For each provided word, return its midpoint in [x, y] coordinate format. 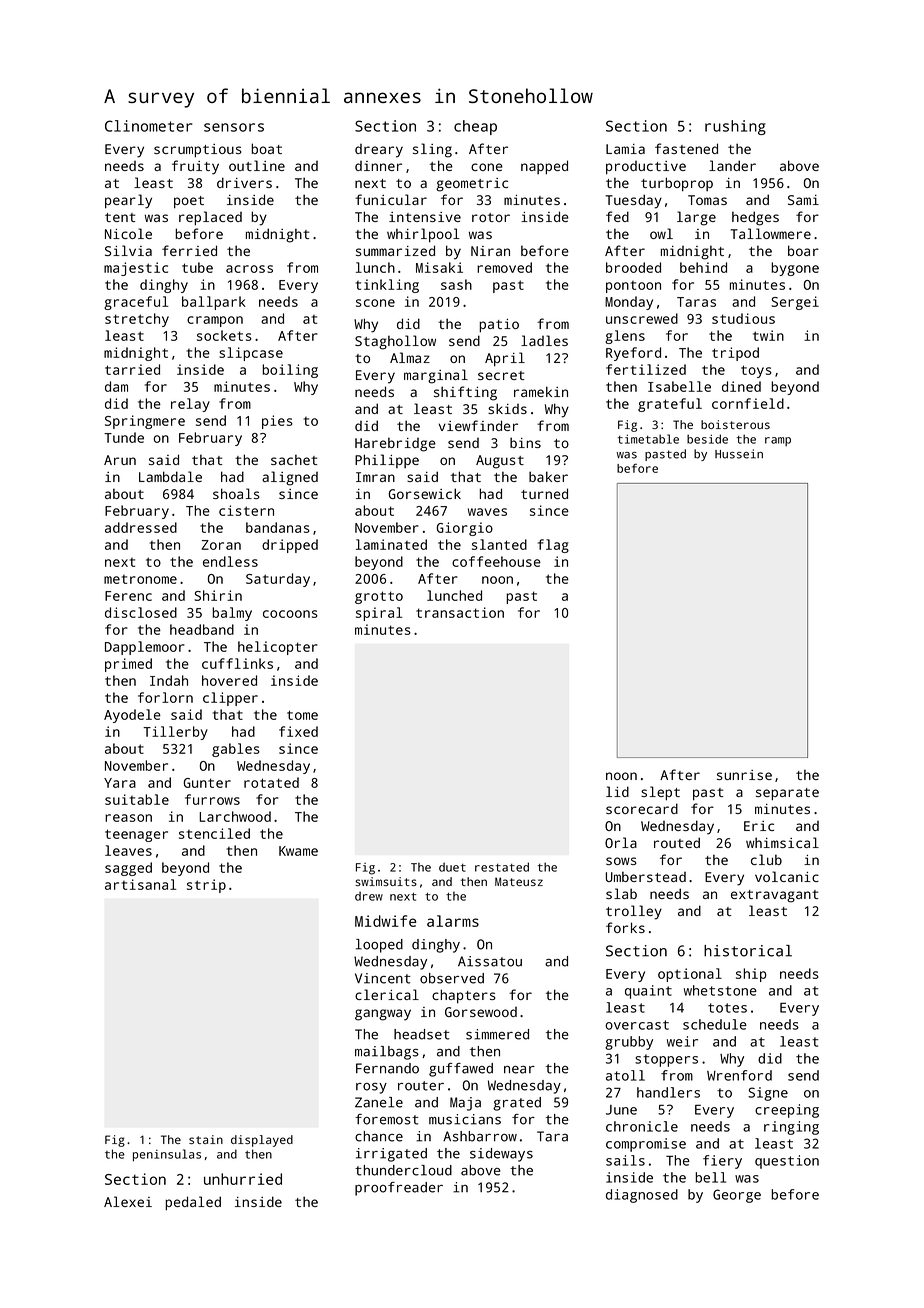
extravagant [774, 896]
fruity [195, 167]
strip [206, 886]
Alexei [128, 1201]
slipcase [251, 354]
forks [625, 927]
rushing [735, 127]
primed [128, 665]
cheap [475, 127]
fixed [298, 731]
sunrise [744, 775]
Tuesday [633, 201]
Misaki [439, 267]
